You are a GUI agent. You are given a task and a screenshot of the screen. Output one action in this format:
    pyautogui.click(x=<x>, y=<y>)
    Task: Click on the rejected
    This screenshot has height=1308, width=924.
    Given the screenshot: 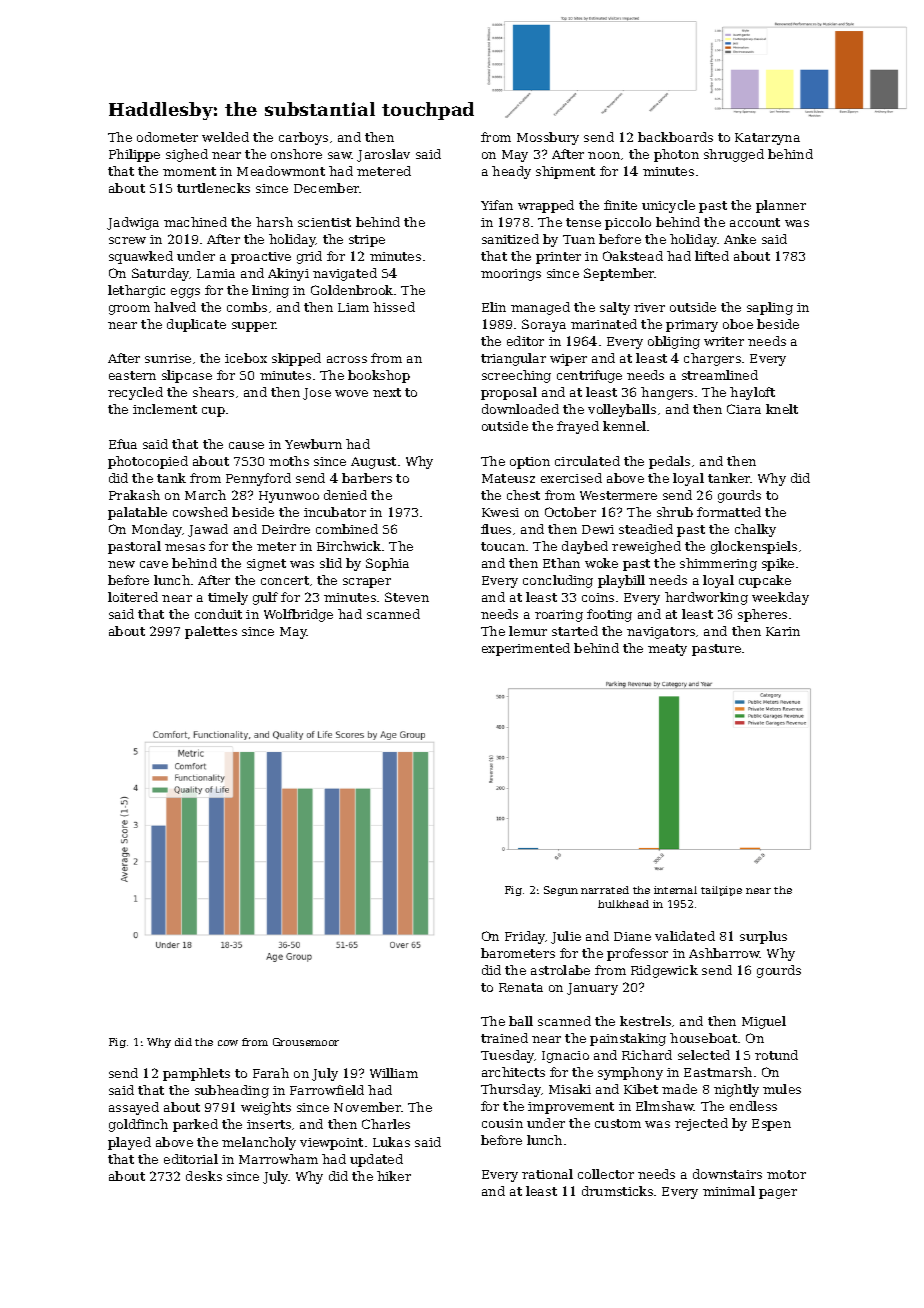 What is the action you would take?
    pyautogui.click(x=701, y=1124)
